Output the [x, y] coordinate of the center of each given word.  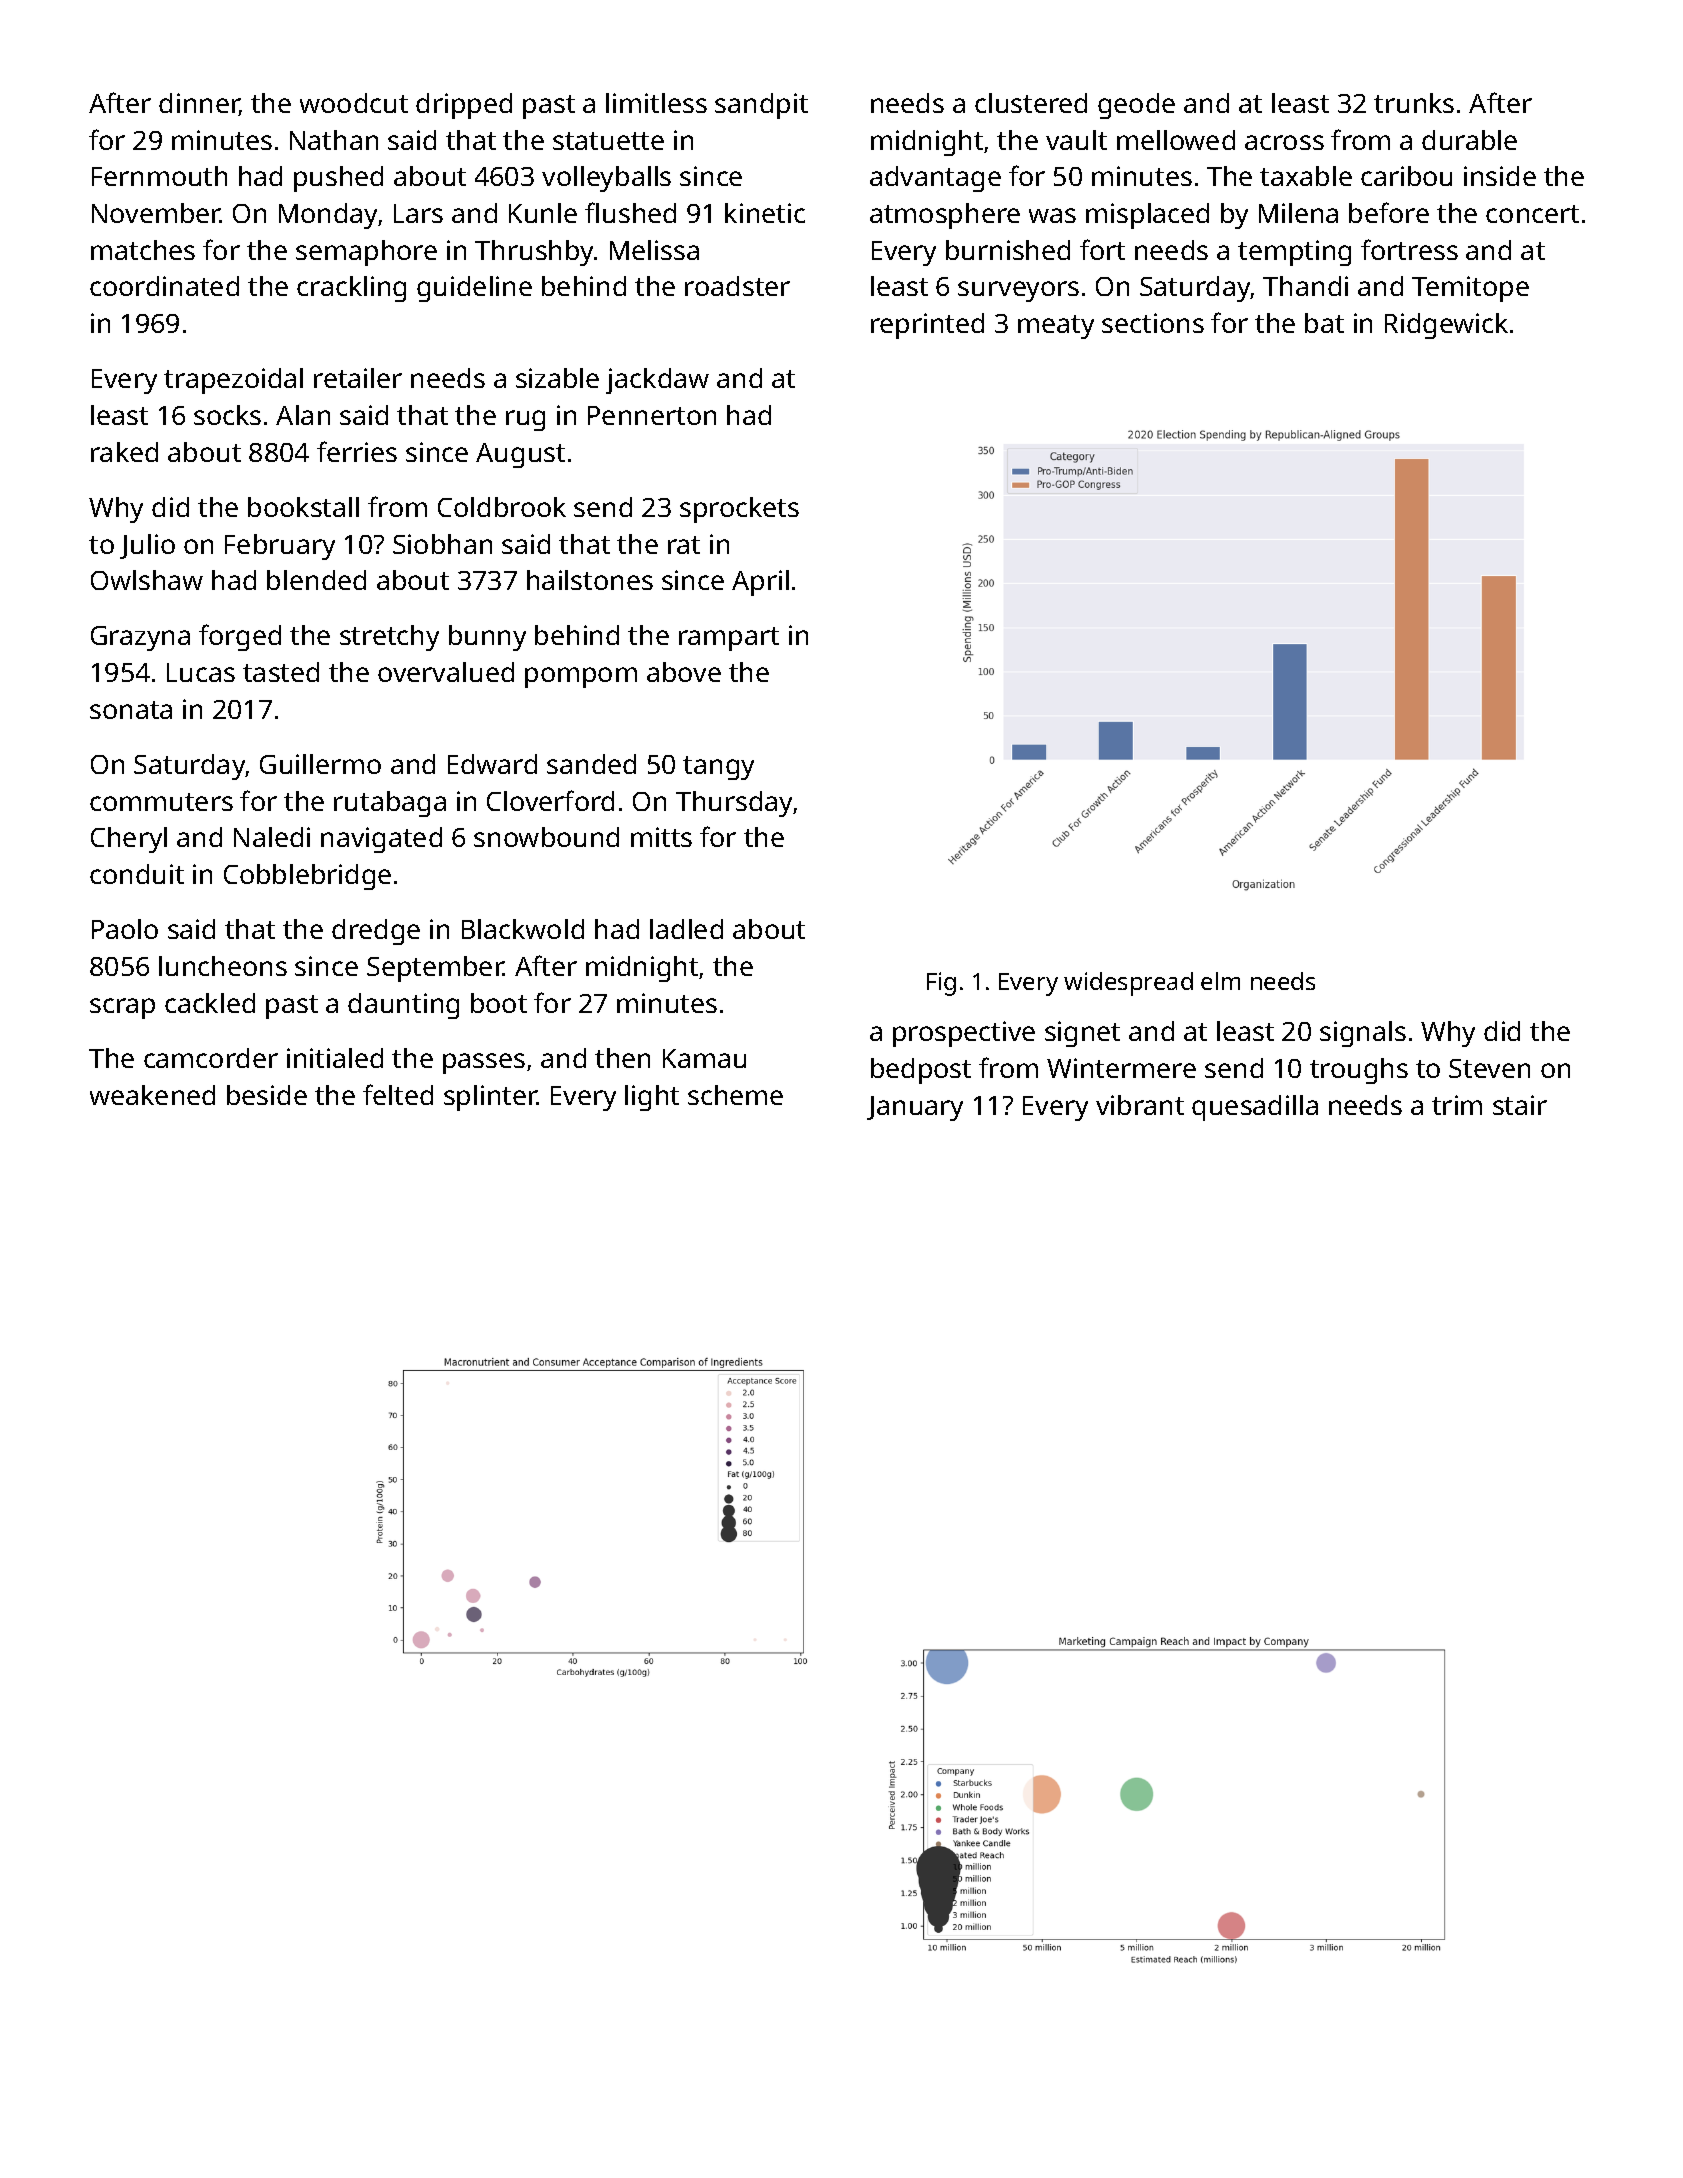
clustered [1031, 103]
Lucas [201, 672]
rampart [729, 639]
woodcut [354, 103]
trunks [1414, 103]
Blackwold [523, 929]
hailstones [590, 580]
